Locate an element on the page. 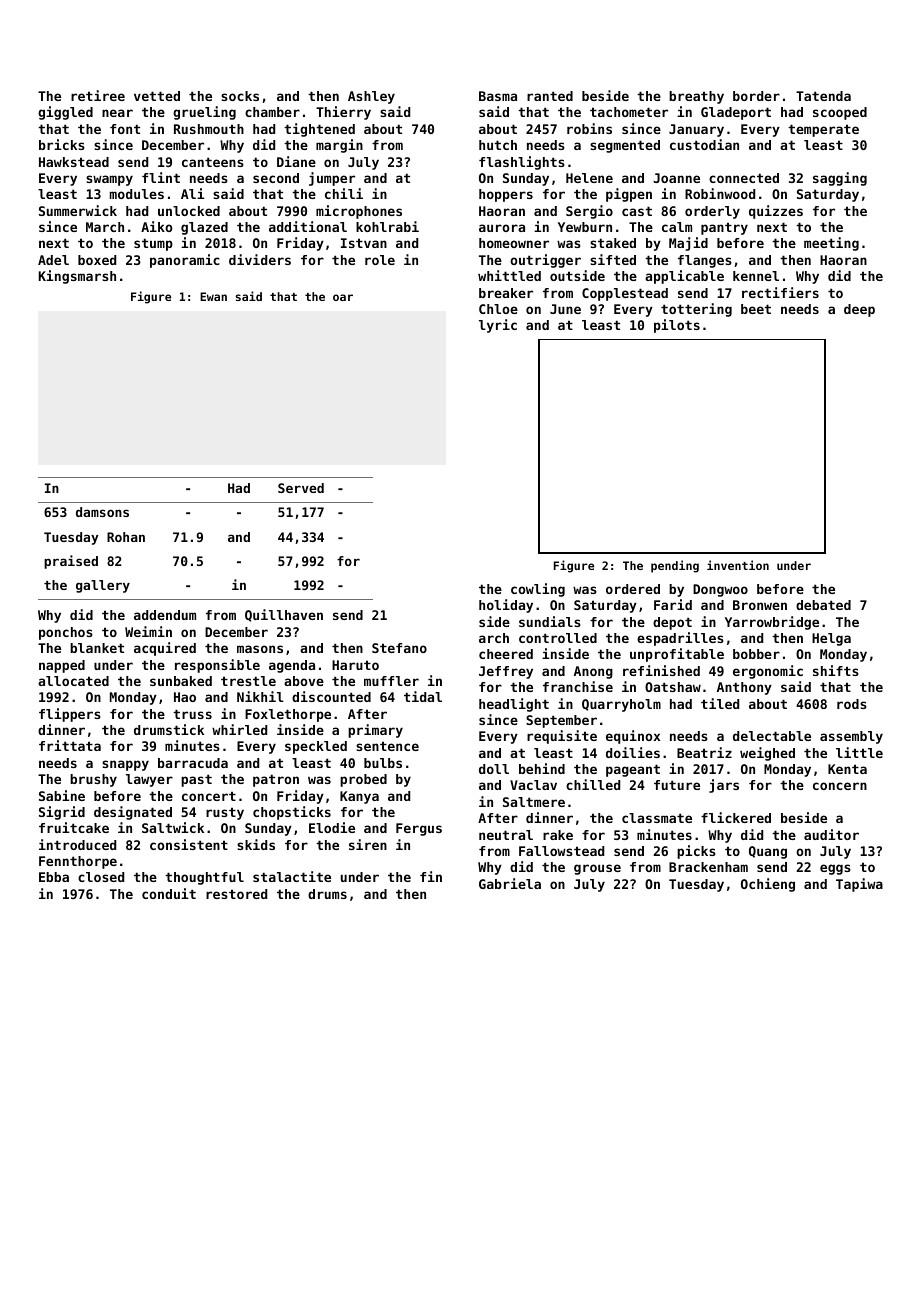 The image size is (924, 1308). vetted is located at coordinates (157, 96).
